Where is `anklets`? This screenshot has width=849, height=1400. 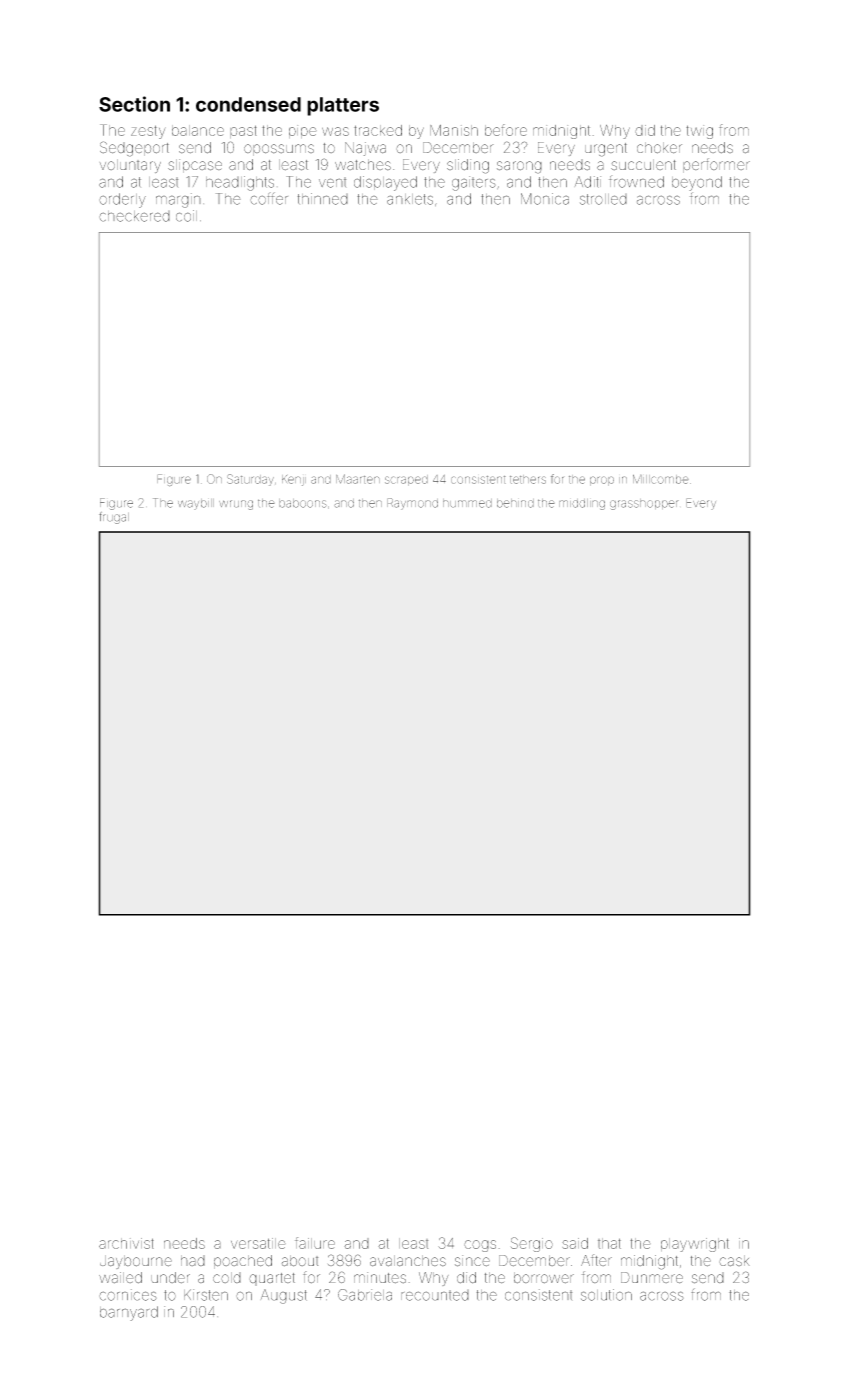 anklets is located at coordinates (410, 199).
